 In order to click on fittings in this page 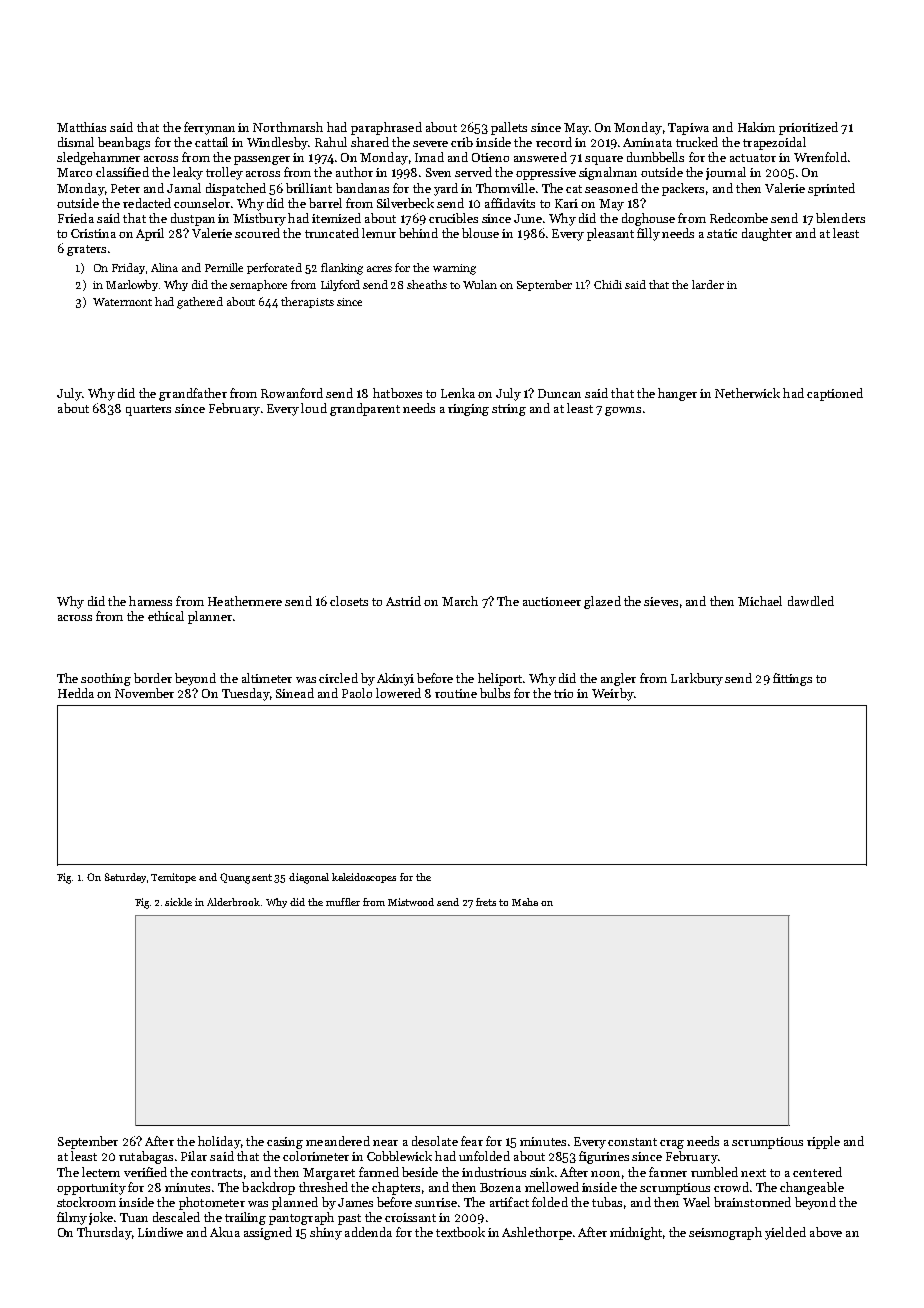, I will do `click(792, 679)`.
